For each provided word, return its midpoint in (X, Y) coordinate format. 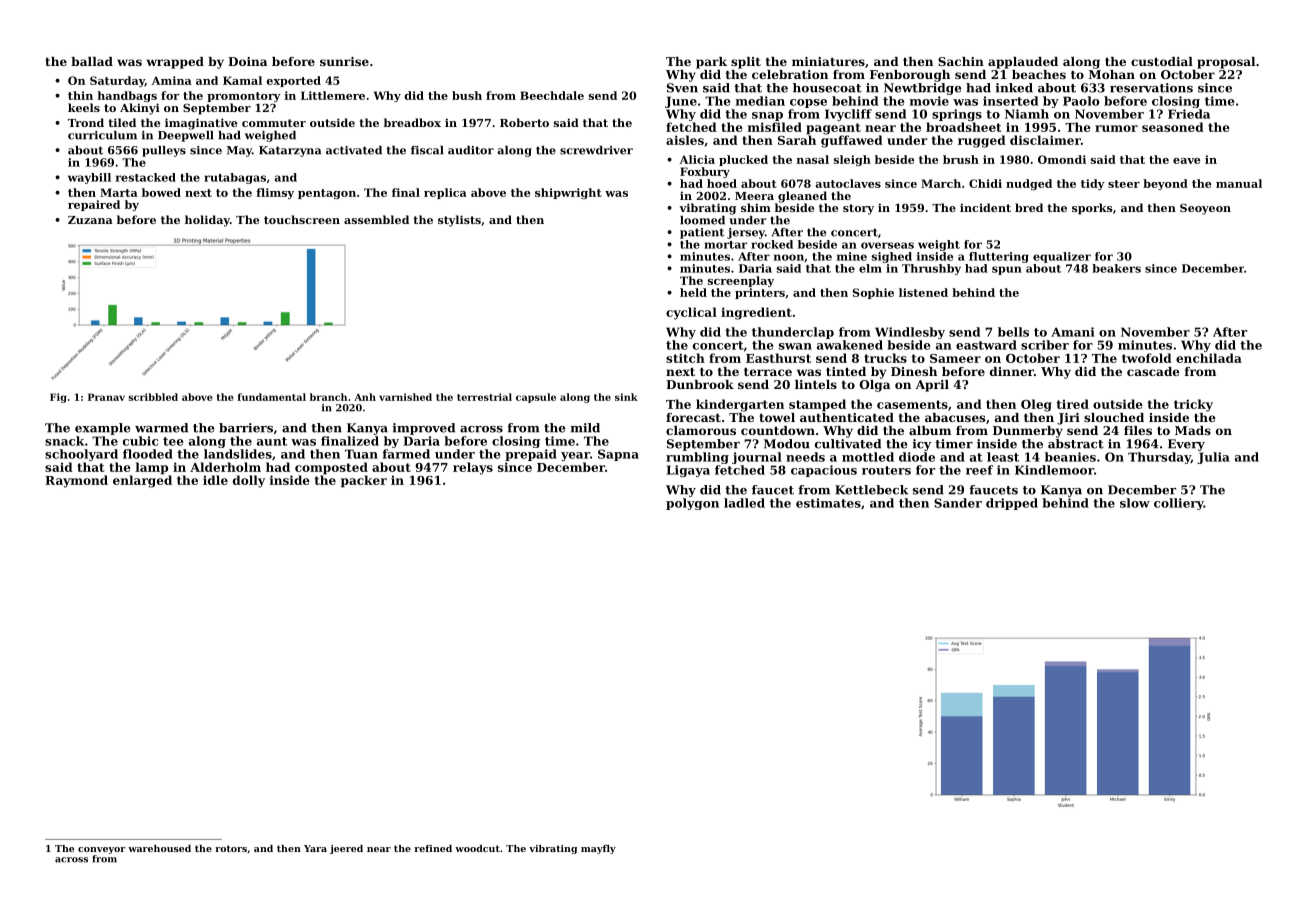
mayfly (598, 849)
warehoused (159, 848)
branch (328, 397)
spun (1007, 270)
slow (1135, 503)
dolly (249, 481)
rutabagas (235, 178)
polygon (692, 504)
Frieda (1189, 114)
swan (795, 346)
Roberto (524, 122)
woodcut (477, 848)
